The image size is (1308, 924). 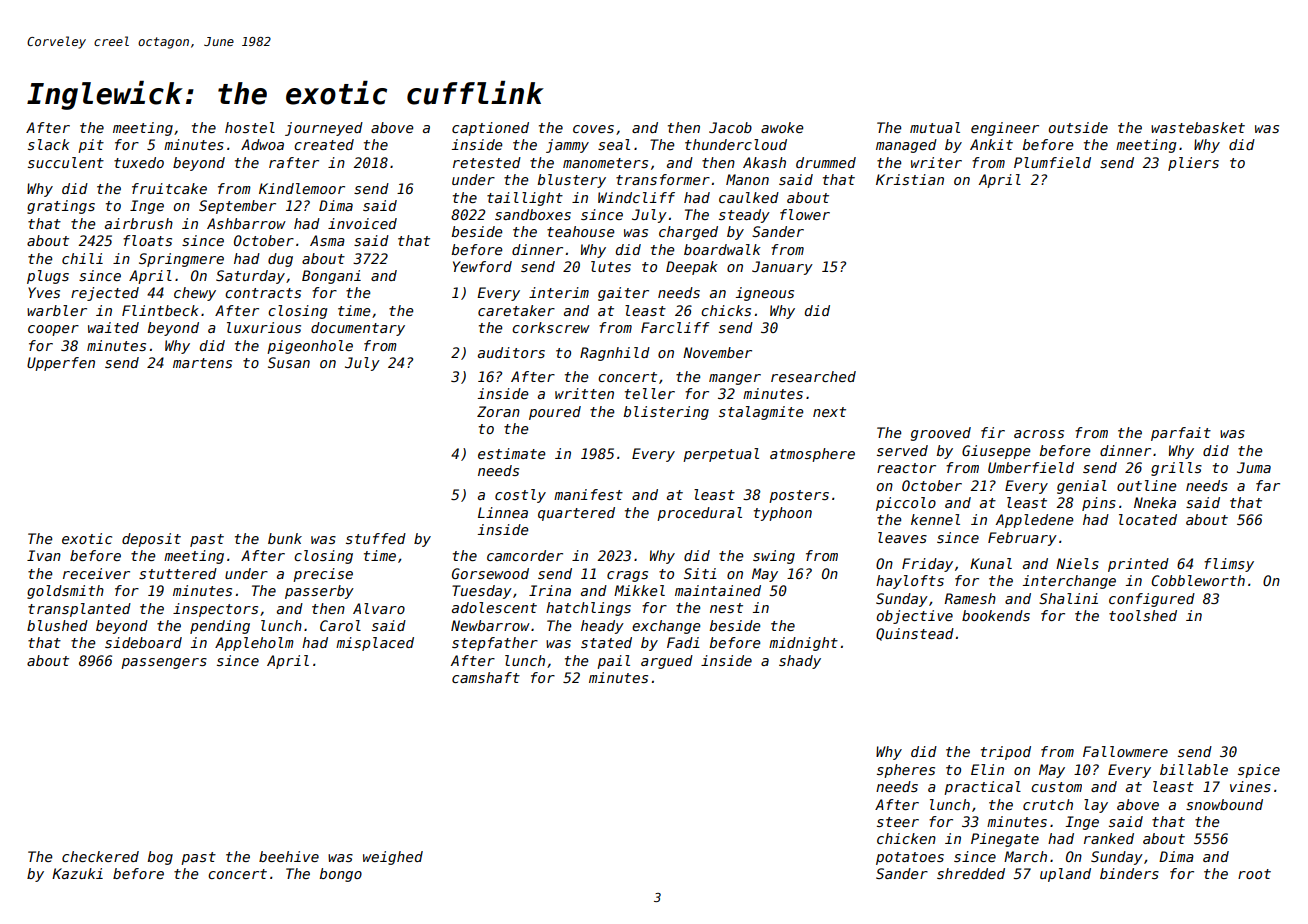 I want to click on charged, so click(x=688, y=233).
